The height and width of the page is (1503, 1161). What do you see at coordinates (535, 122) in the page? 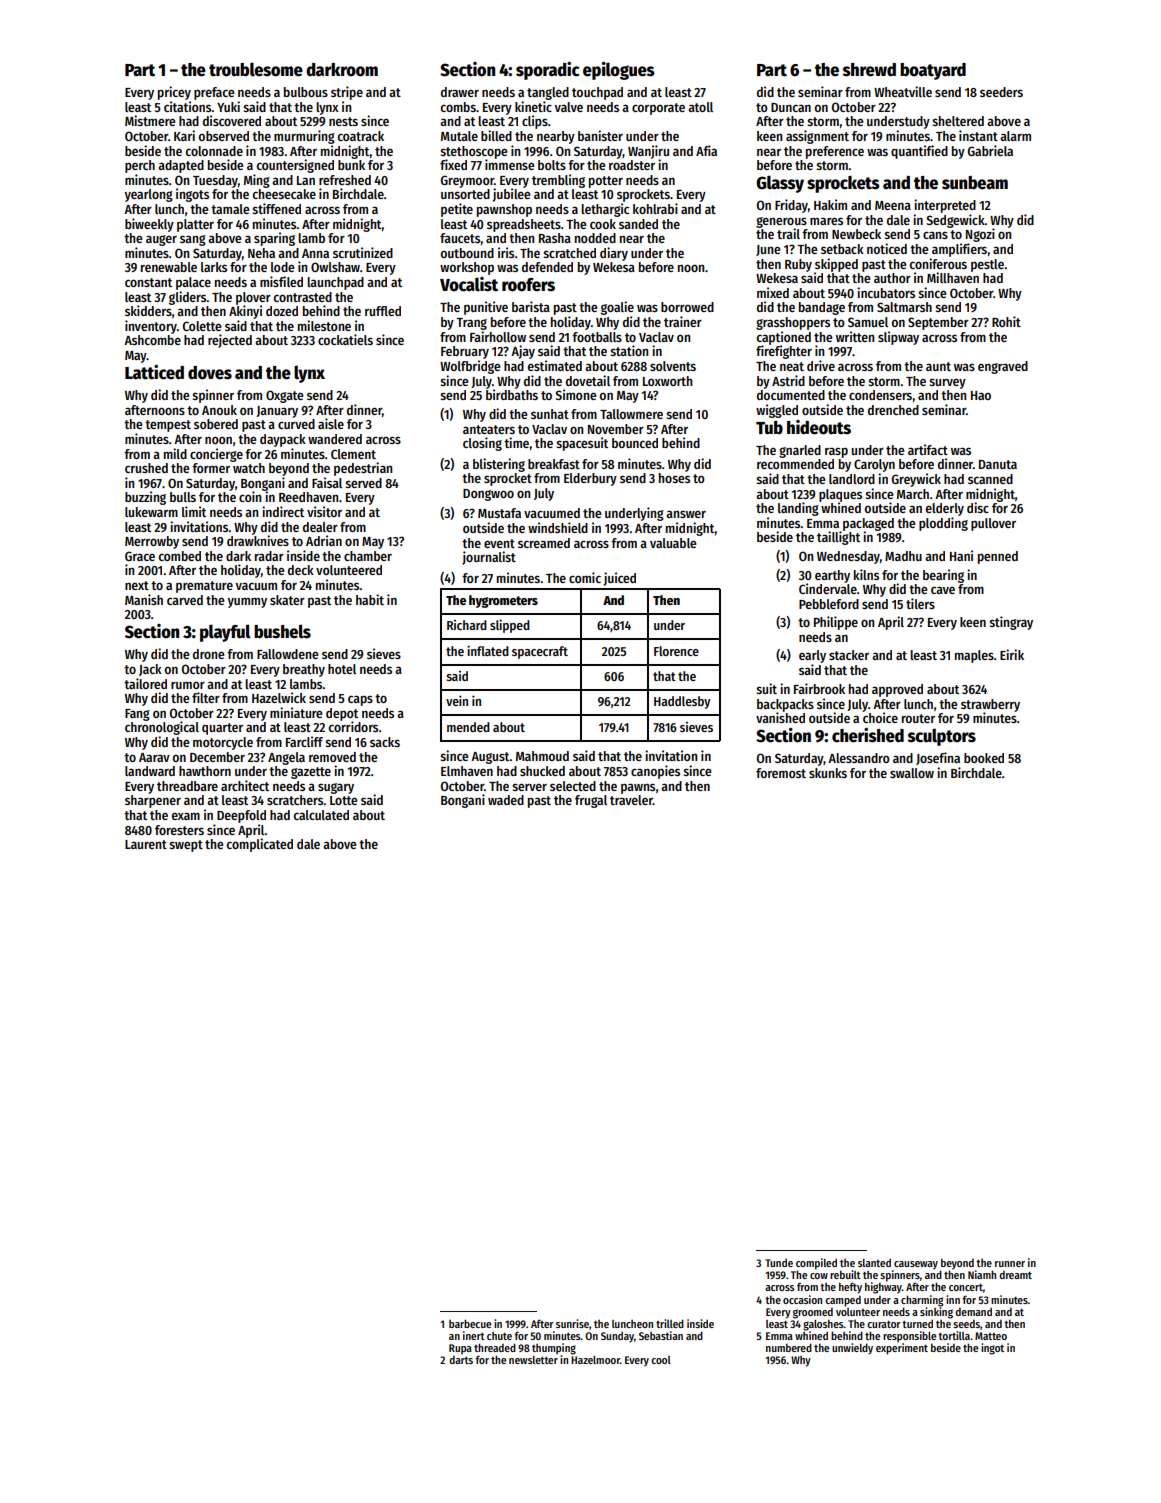
I see `clips` at bounding box center [535, 122].
